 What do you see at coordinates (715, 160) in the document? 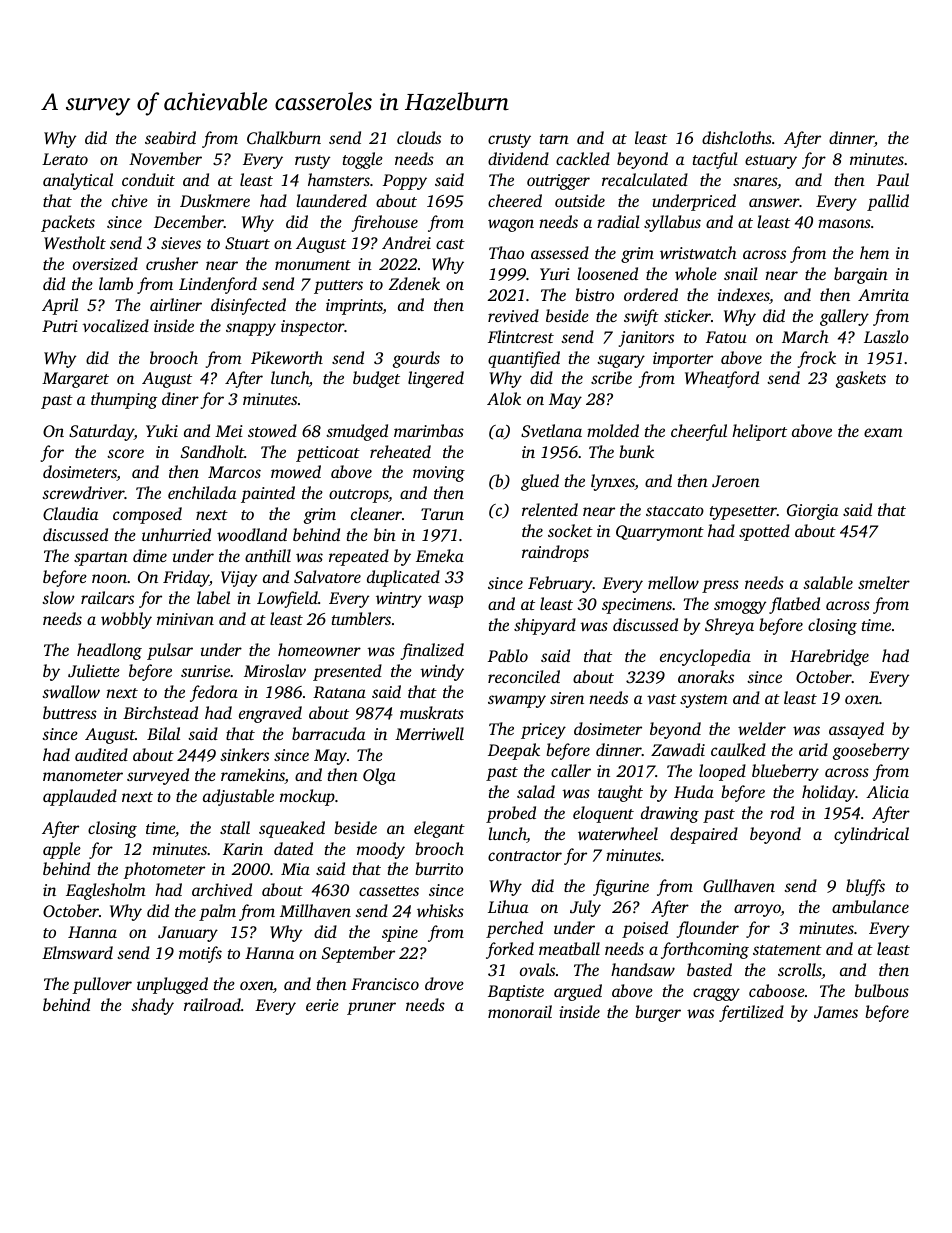
I see `tactful` at bounding box center [715, 160].
